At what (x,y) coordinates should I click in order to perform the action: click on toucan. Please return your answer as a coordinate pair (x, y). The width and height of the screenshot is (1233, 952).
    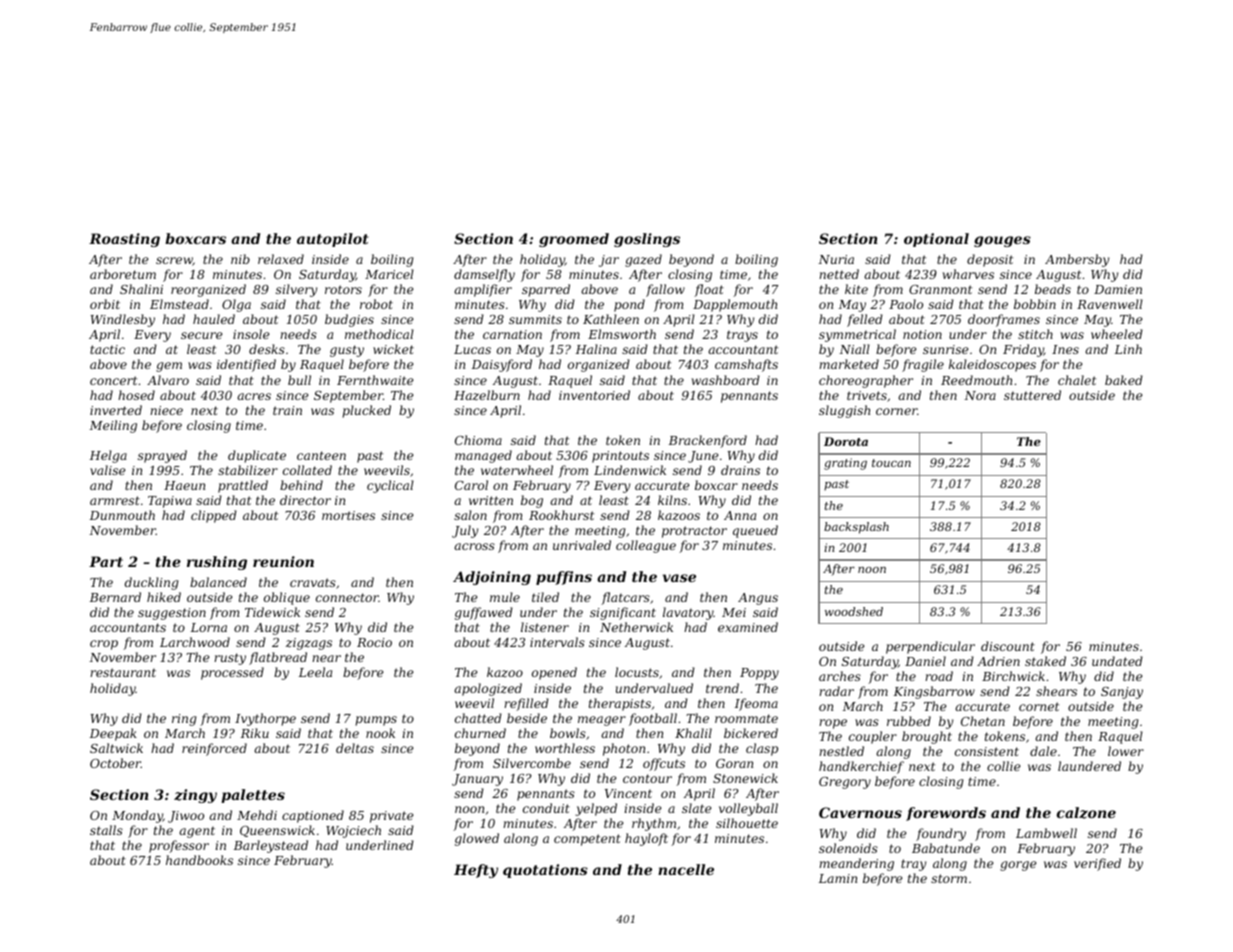
    Looking at the image, I should click on (891, 463).
